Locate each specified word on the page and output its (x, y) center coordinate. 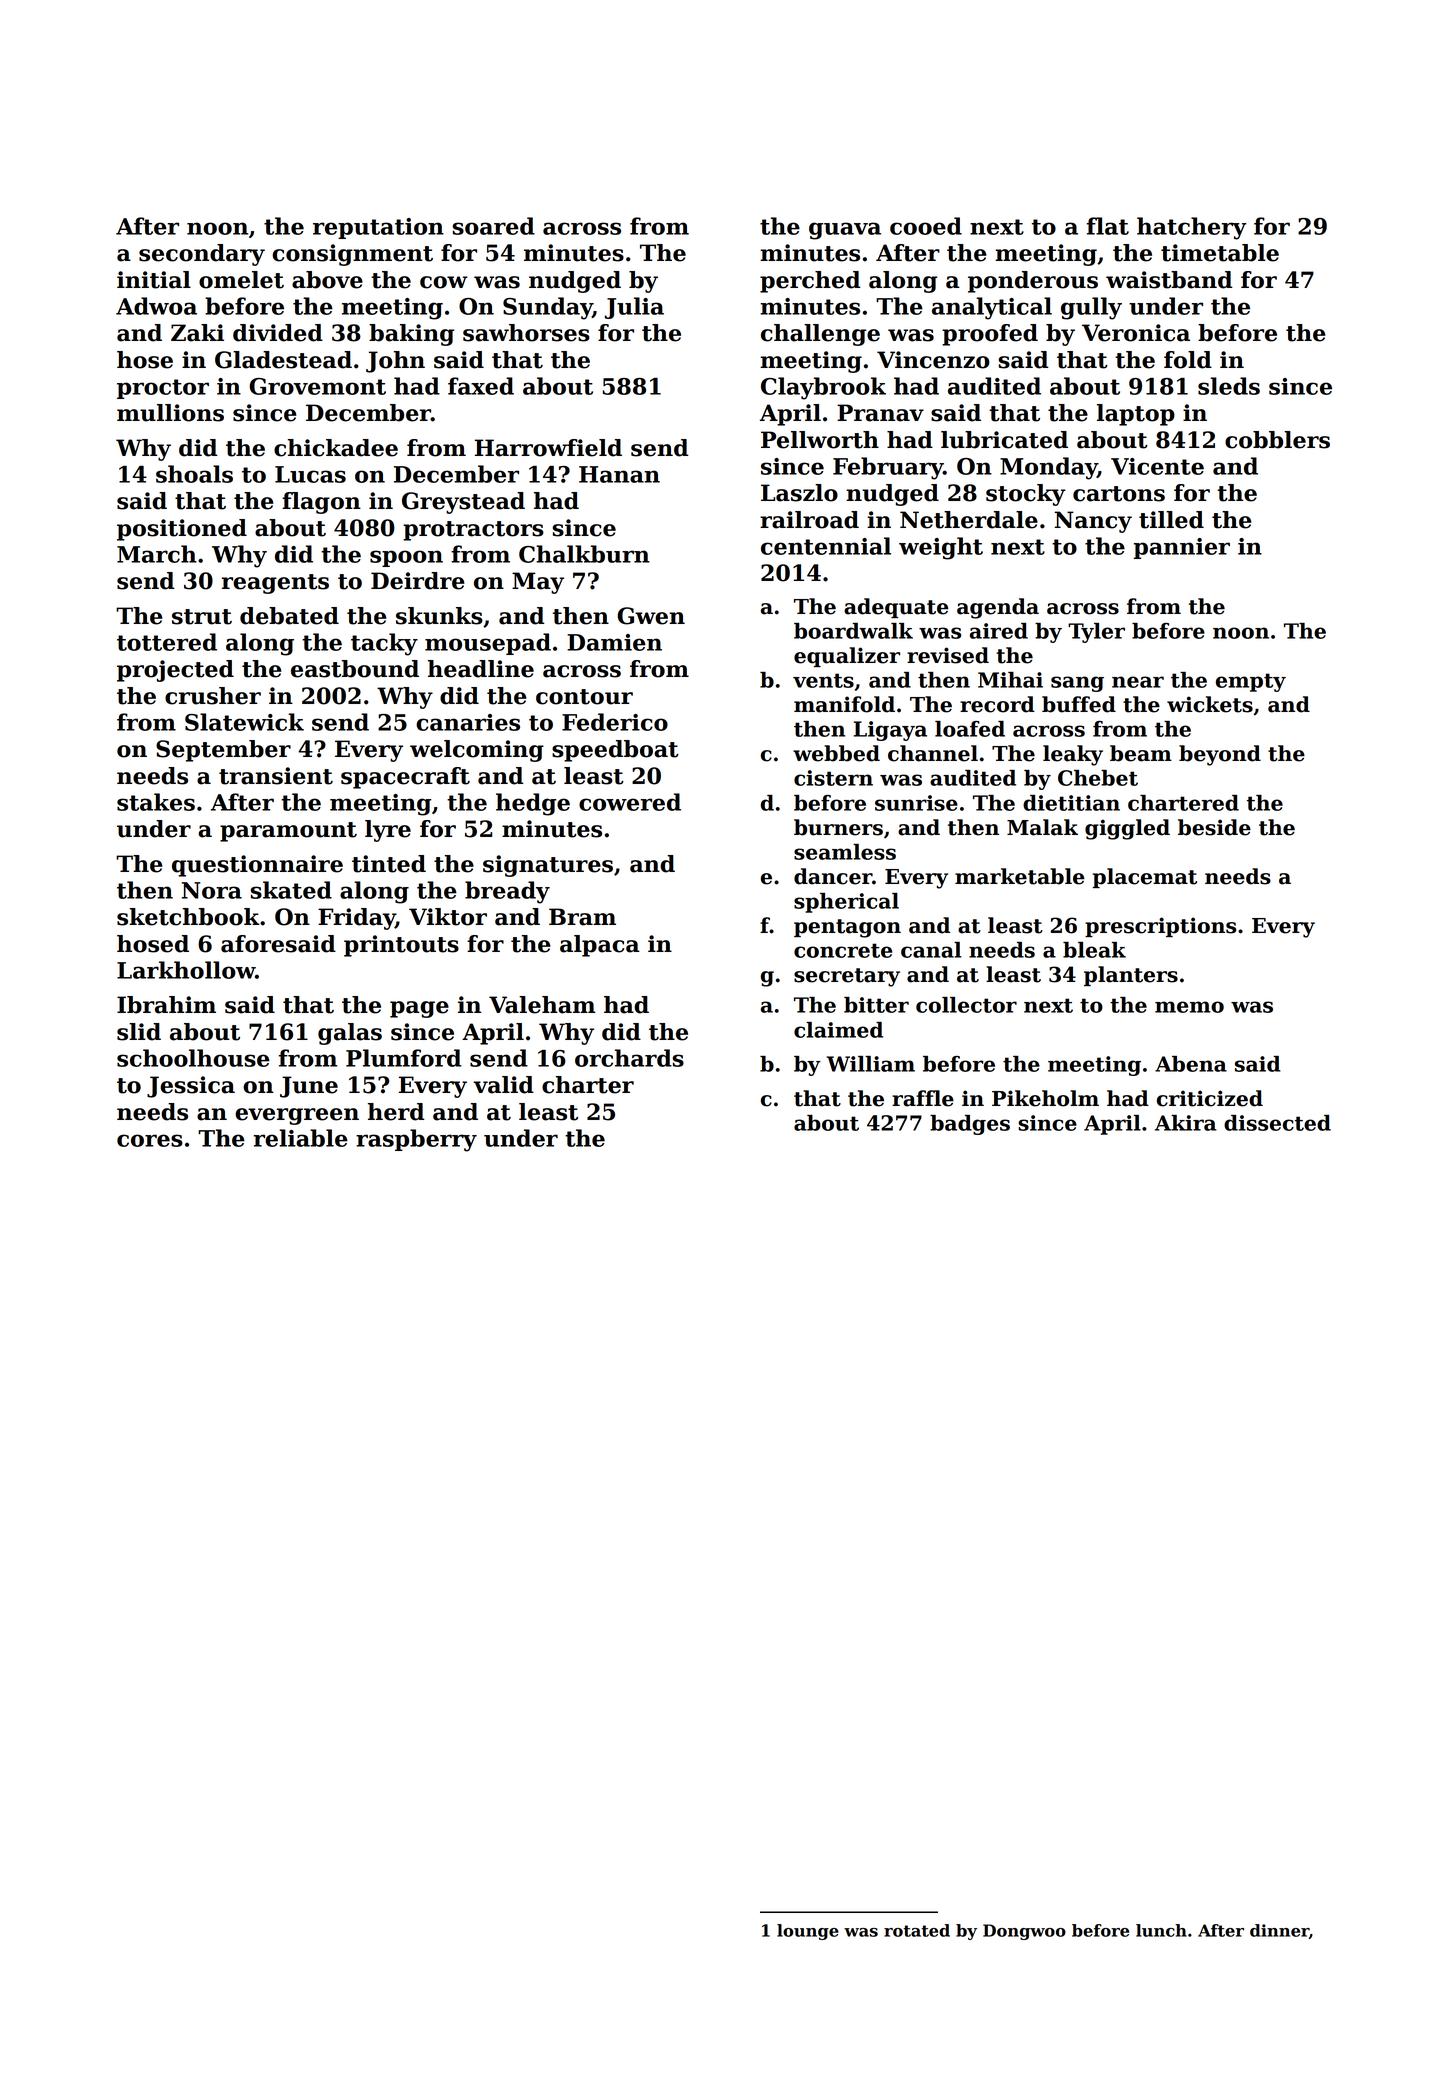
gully (1091, 308)
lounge (808, 1932)
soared (493, 226)
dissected (1277, 1123)
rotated (917, 1930)
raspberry (416, 1140)
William (870, 1064)
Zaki (197, 333)
